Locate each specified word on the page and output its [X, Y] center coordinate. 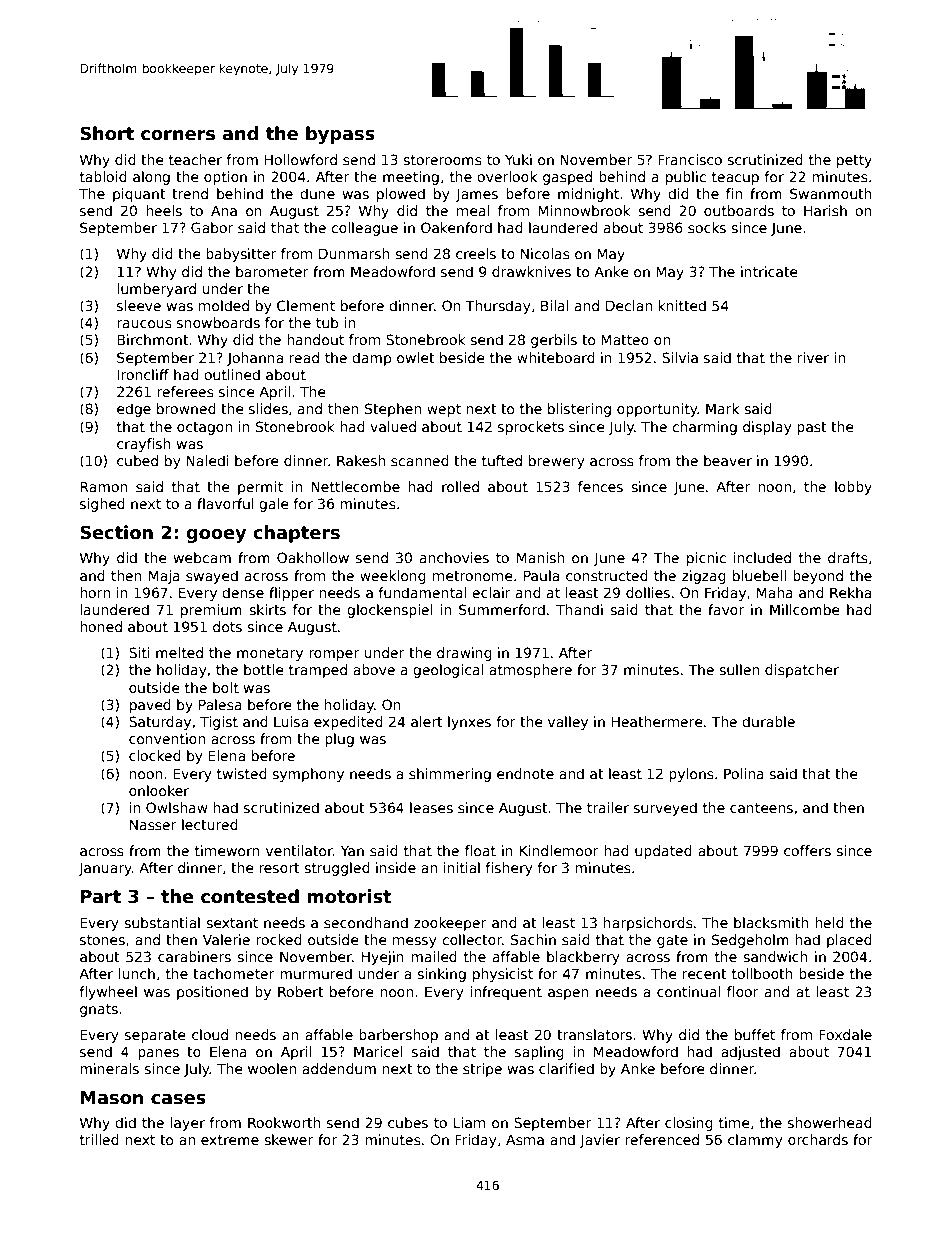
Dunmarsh [354, 253]
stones [102, 940]
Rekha [850, 592]
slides [268, 408]
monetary [270, 654]
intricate [769, 271]
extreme [230, 1140]
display [767, 428]
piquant [139, 195]
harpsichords [648, 924]
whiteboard [556, 357]
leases [431, 807]
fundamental [422, 592]
